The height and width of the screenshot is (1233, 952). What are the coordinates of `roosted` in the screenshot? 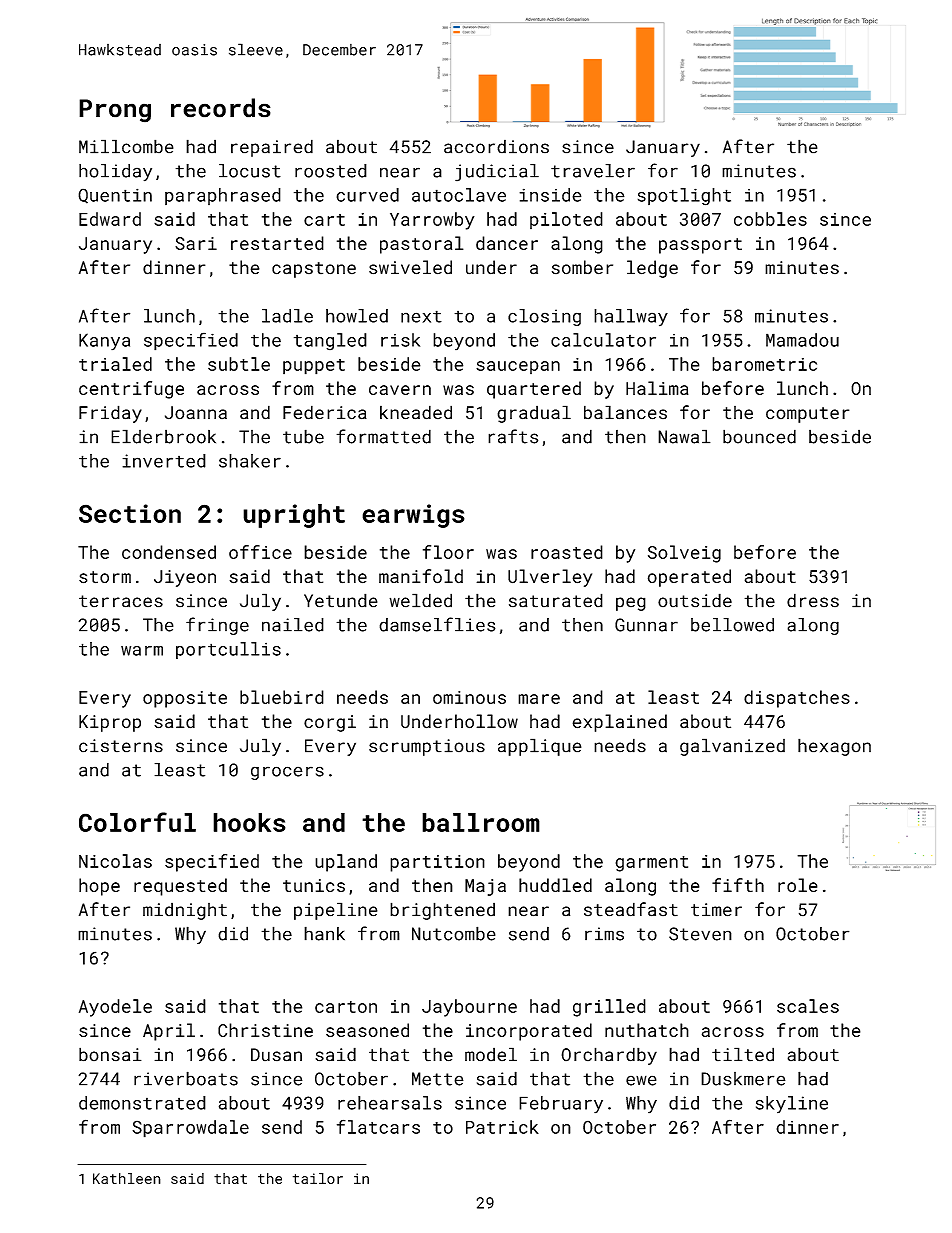 It's located at (331, 171).
